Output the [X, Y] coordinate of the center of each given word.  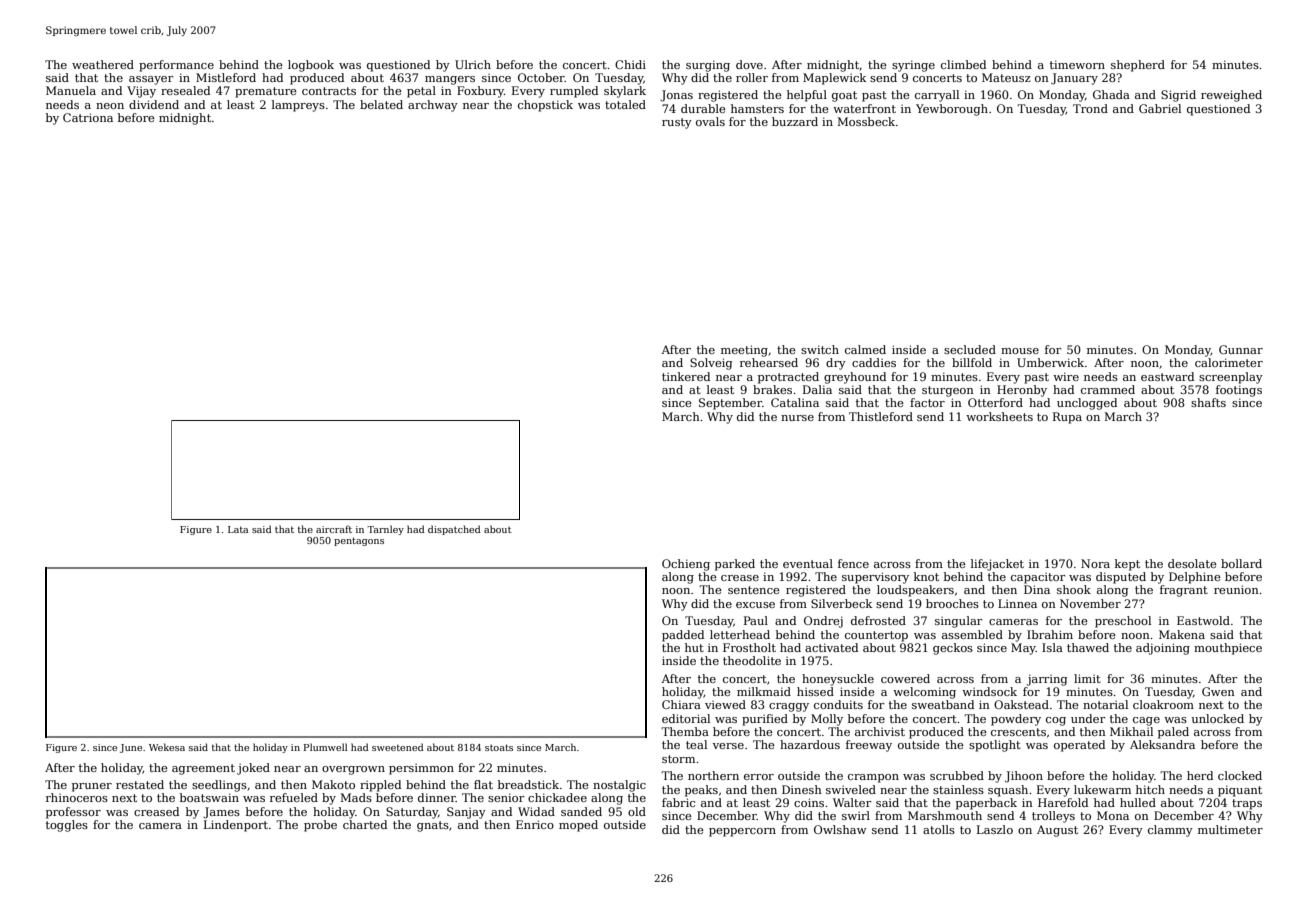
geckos [953, 649]
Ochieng [686, 565]
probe [320, 826]
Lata [238, 529]
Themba [685, 731]
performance [176, 66]
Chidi [630, 64]
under [1088, 718]
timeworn [1077, 64]
